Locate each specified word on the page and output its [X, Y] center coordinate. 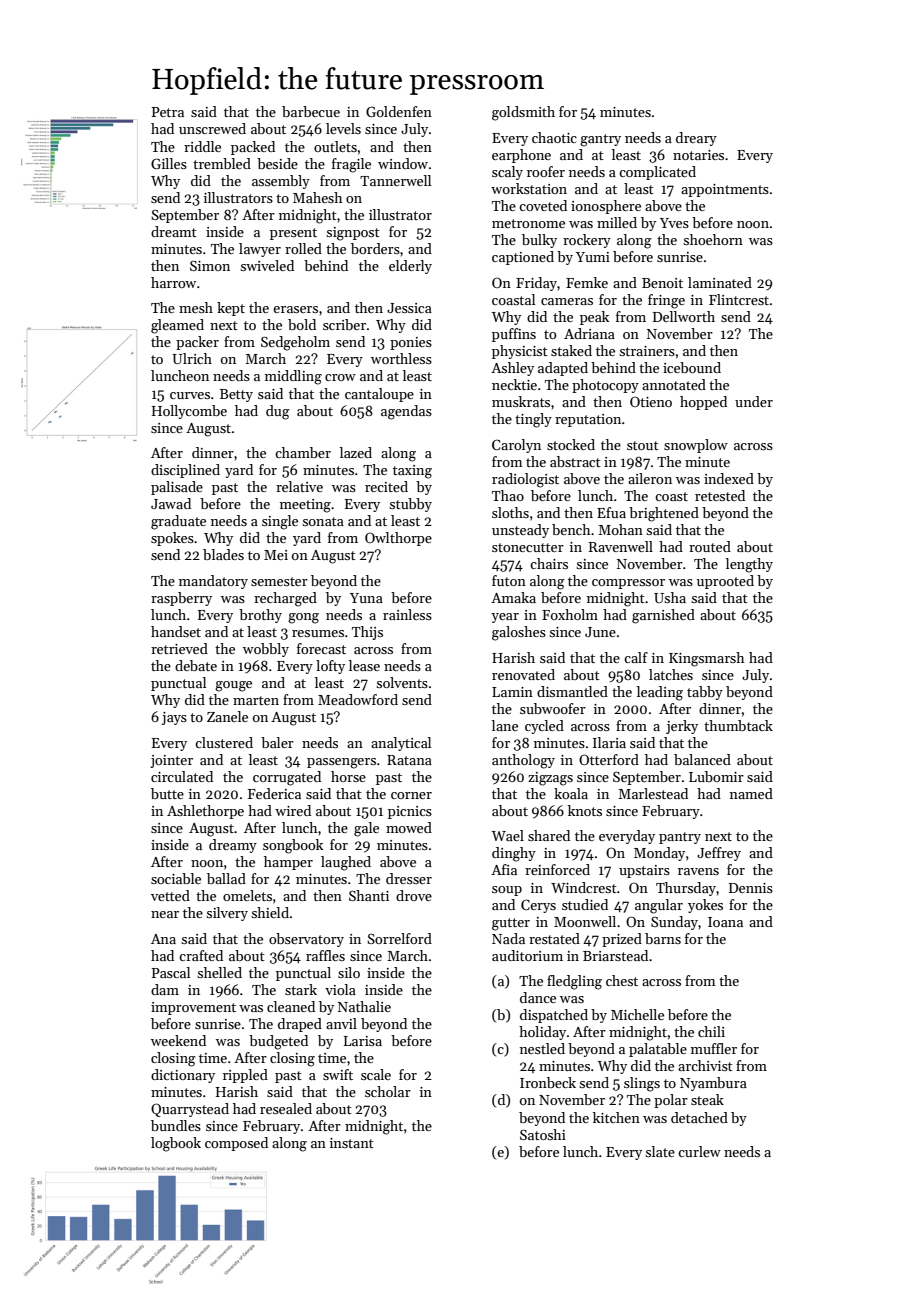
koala [571, 793]
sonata [323, 521]
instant [352, 1143]
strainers [647, 351]
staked [571, 350]
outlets [335, 146]
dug [278, 412]
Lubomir [716, 776]
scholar [388, 1091]
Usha [670, 597]
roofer [546, 171]
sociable [176, 878]
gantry [600, 140]
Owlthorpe [398, 539]
